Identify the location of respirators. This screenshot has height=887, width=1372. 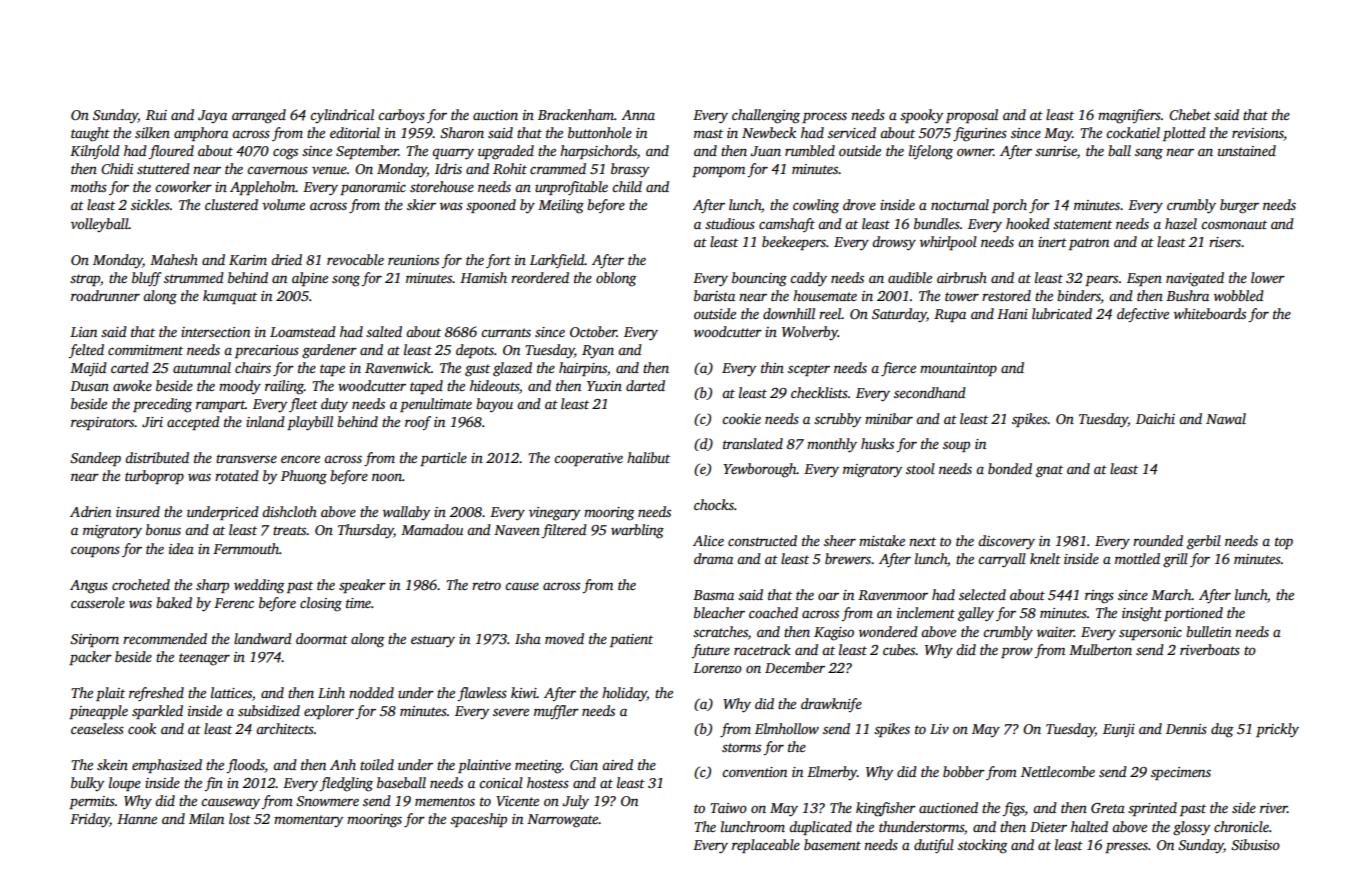
(103, 423).
